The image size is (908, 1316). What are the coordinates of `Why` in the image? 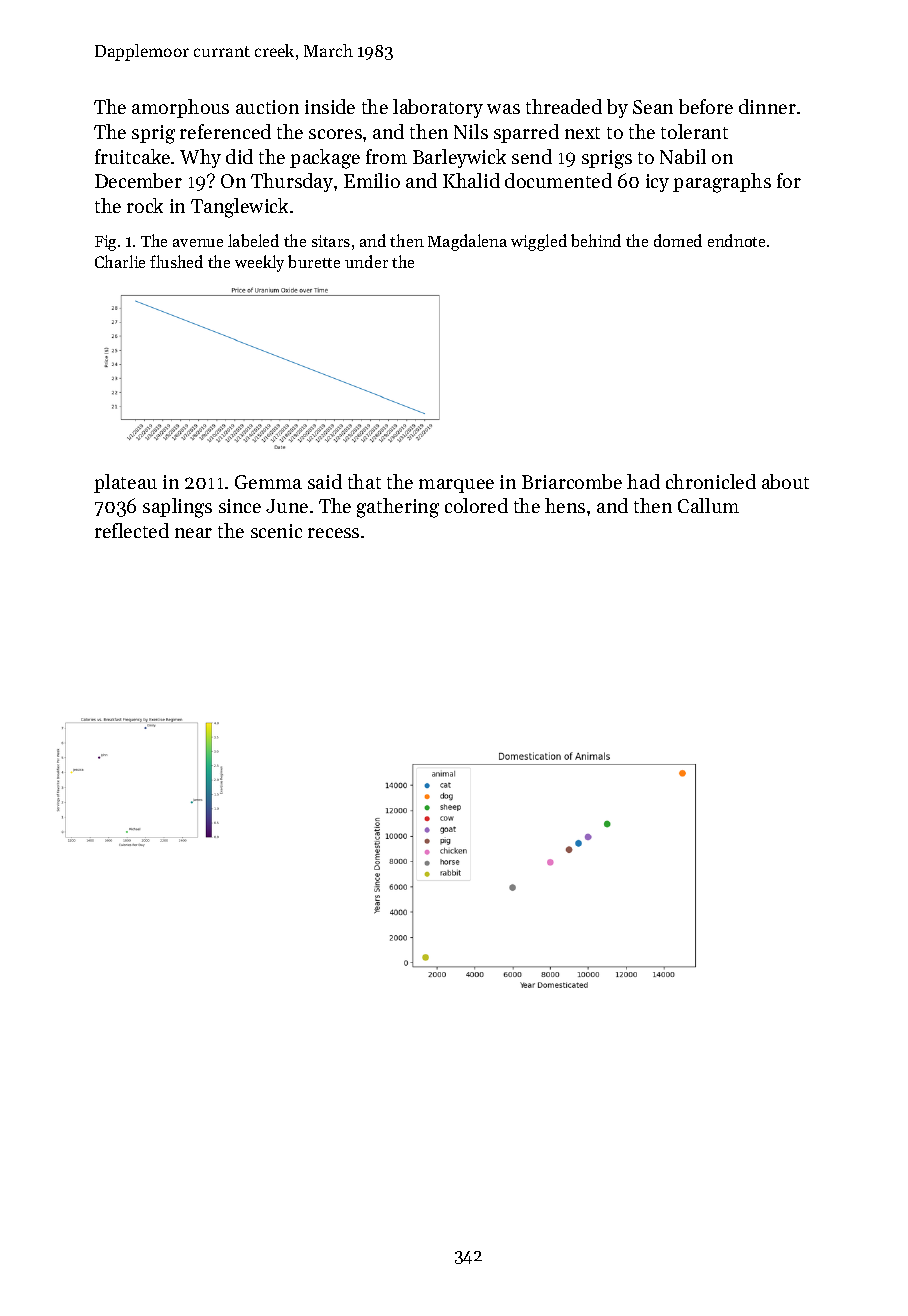 It's located at (200, 158).
